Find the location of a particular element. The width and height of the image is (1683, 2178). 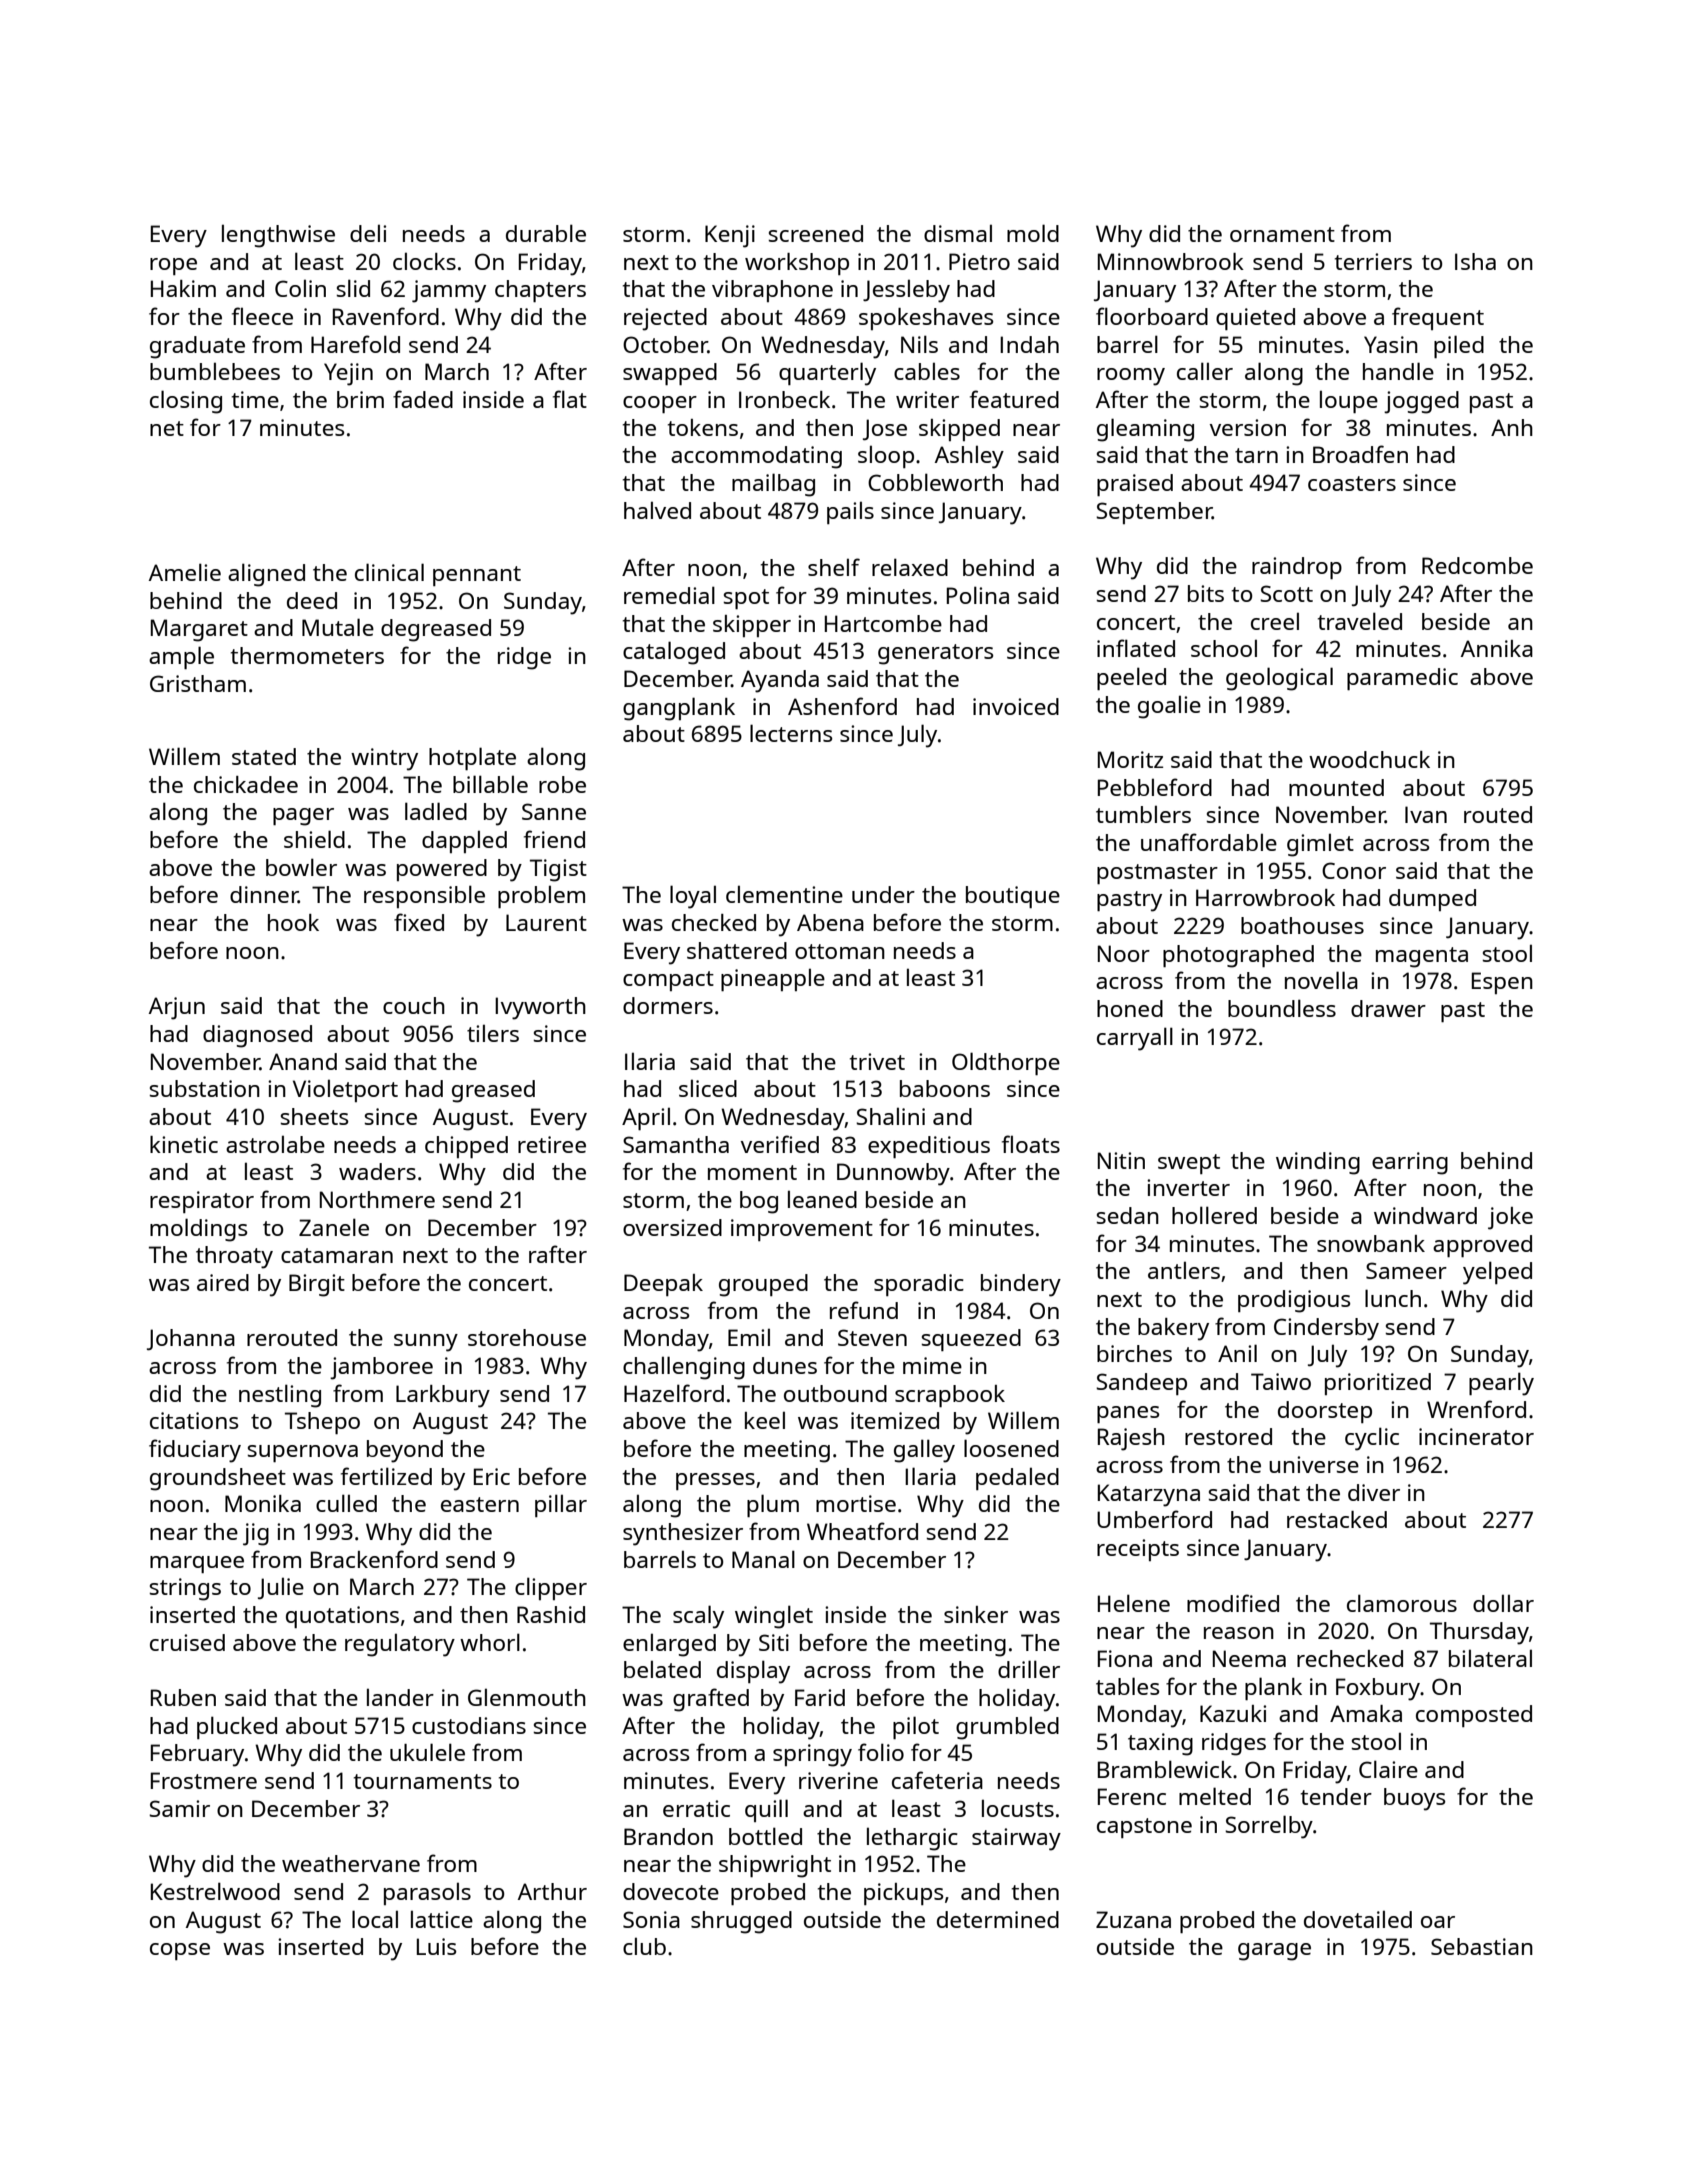

determined is located at coordinates (998, 1919).
